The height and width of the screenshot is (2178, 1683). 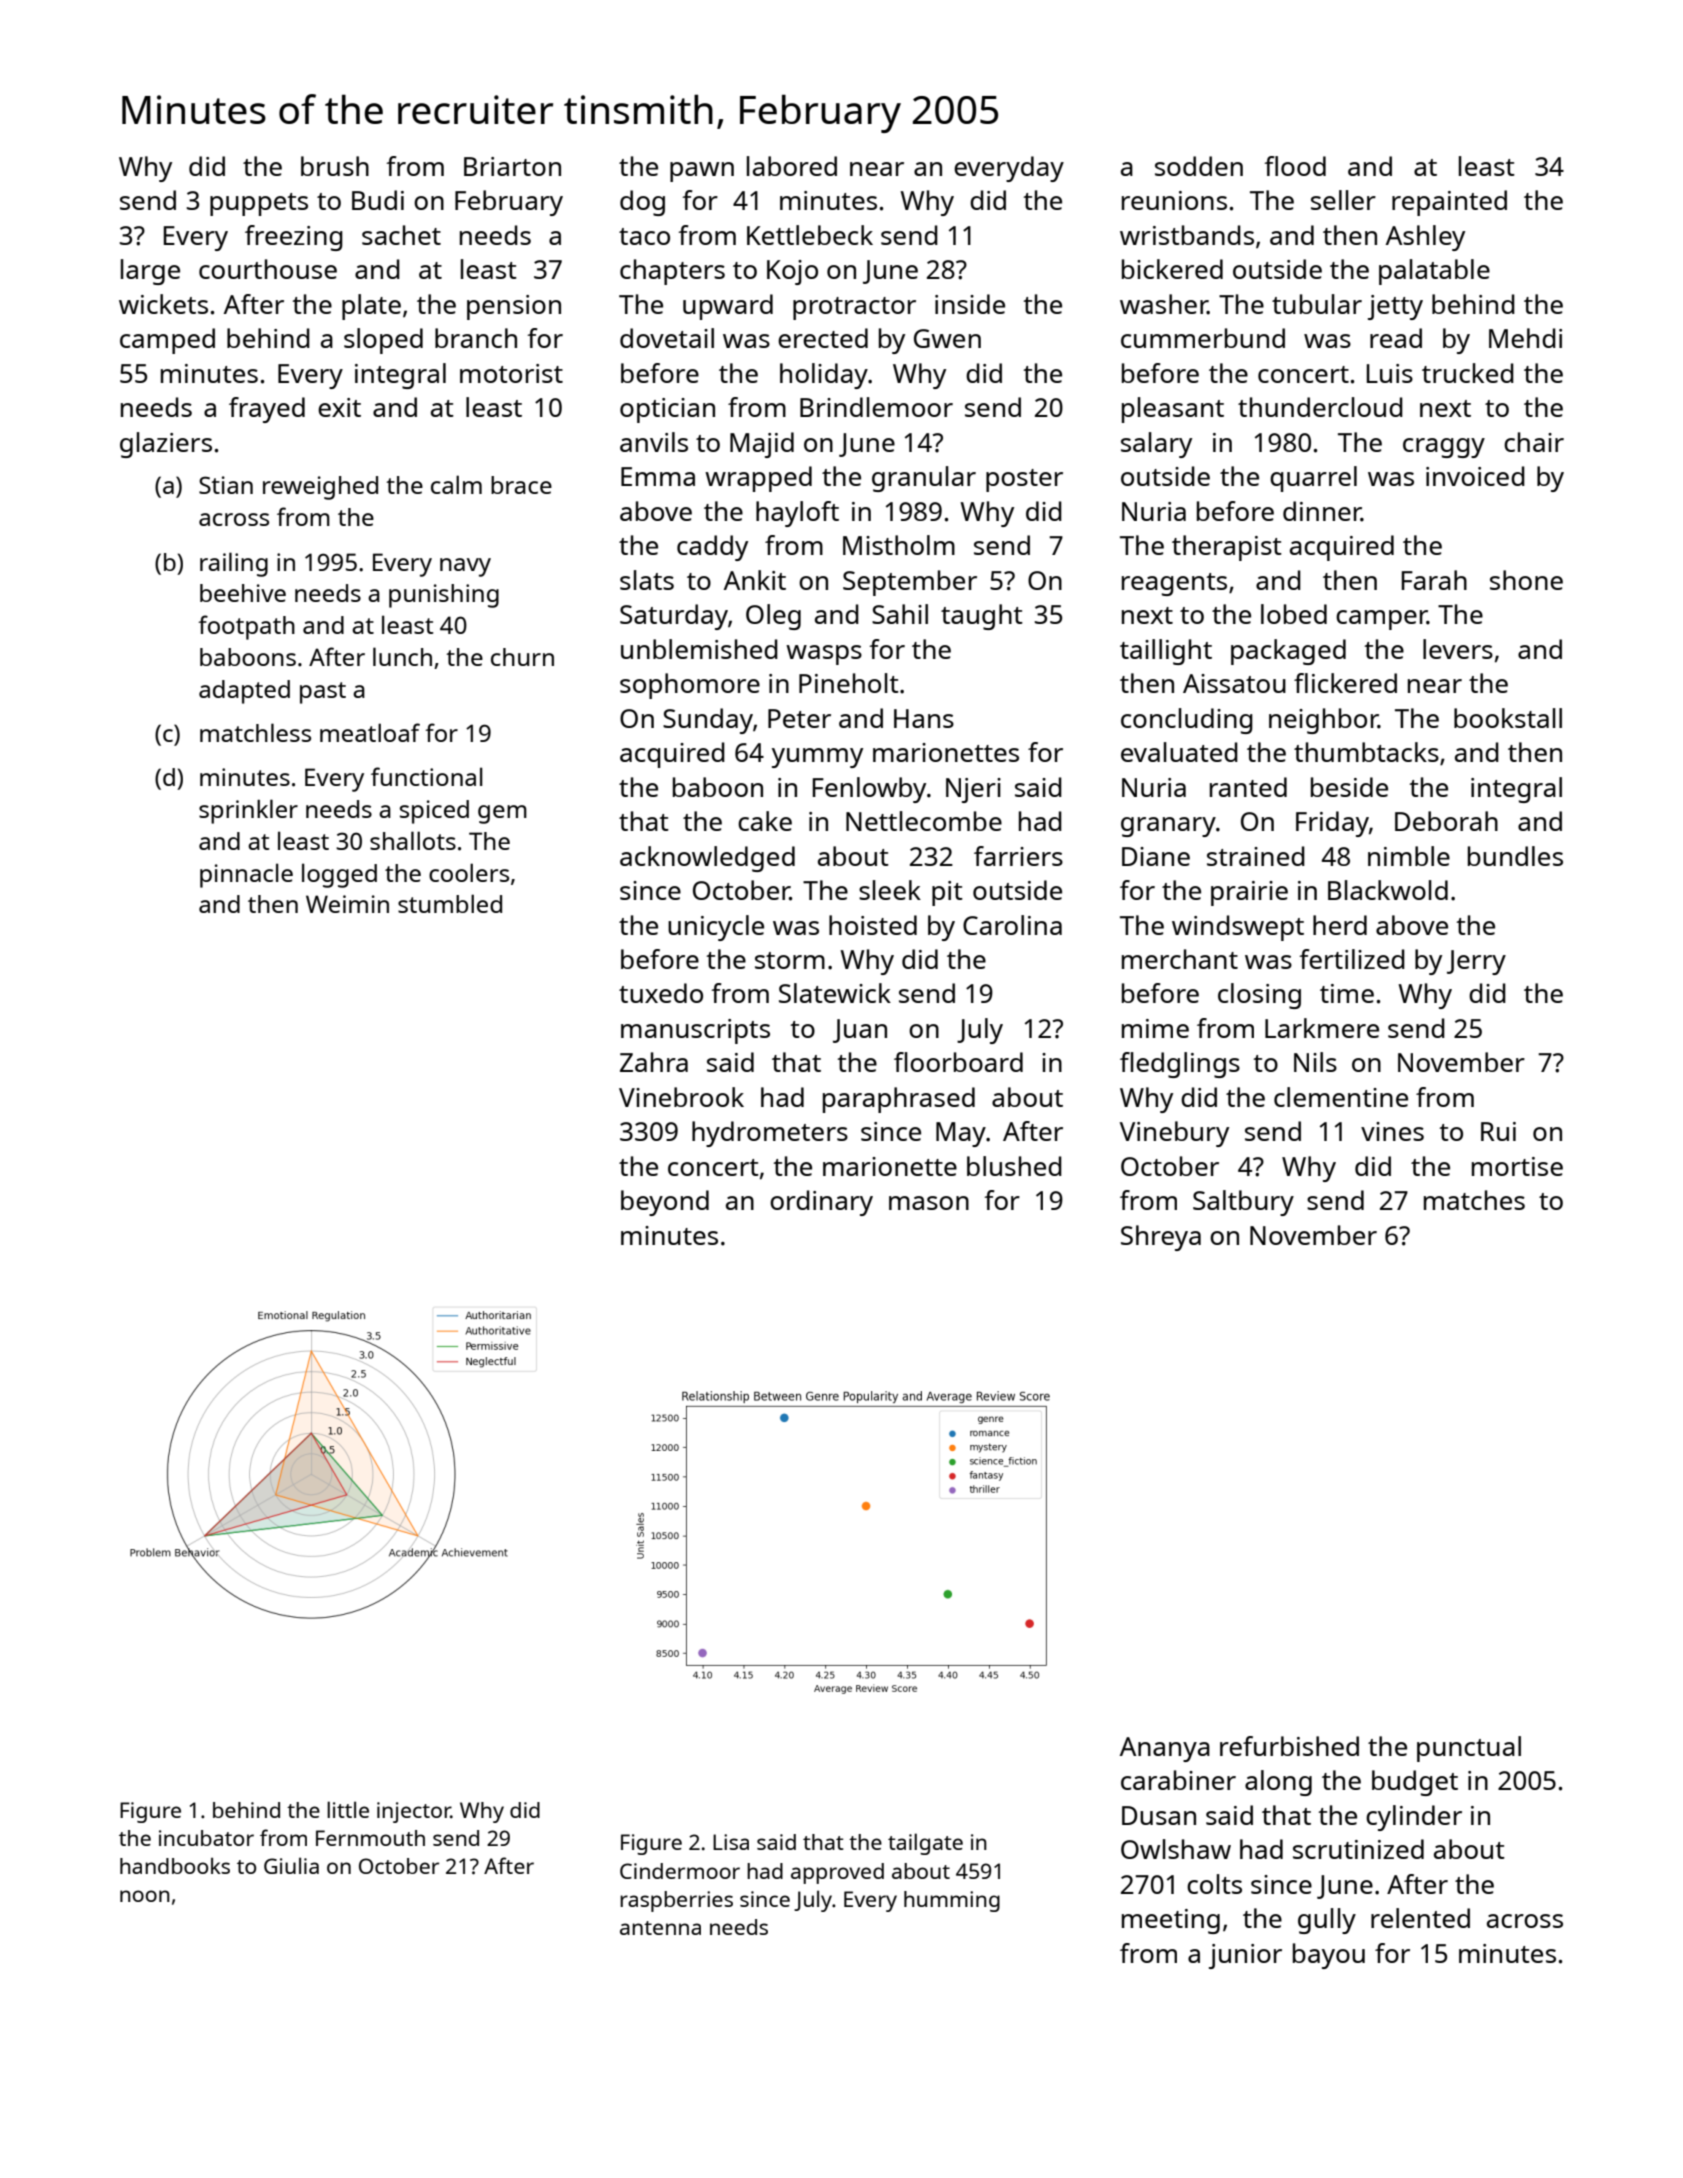 What do you see at coordinates (712, 548) in the screenshot?
I see `caddy` at bounding box center [712, 548].
